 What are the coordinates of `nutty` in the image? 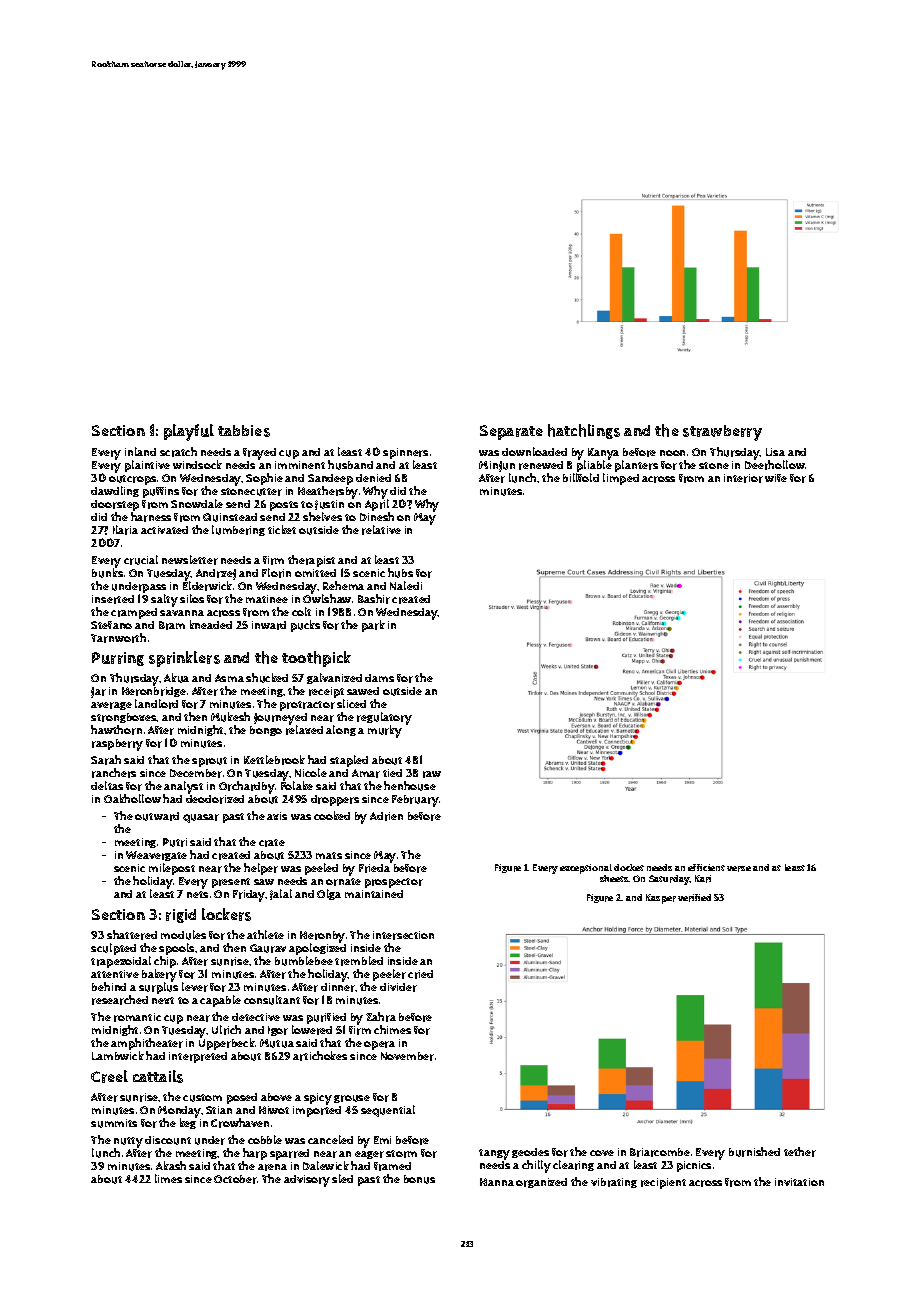 It's located at (128, 1142).
